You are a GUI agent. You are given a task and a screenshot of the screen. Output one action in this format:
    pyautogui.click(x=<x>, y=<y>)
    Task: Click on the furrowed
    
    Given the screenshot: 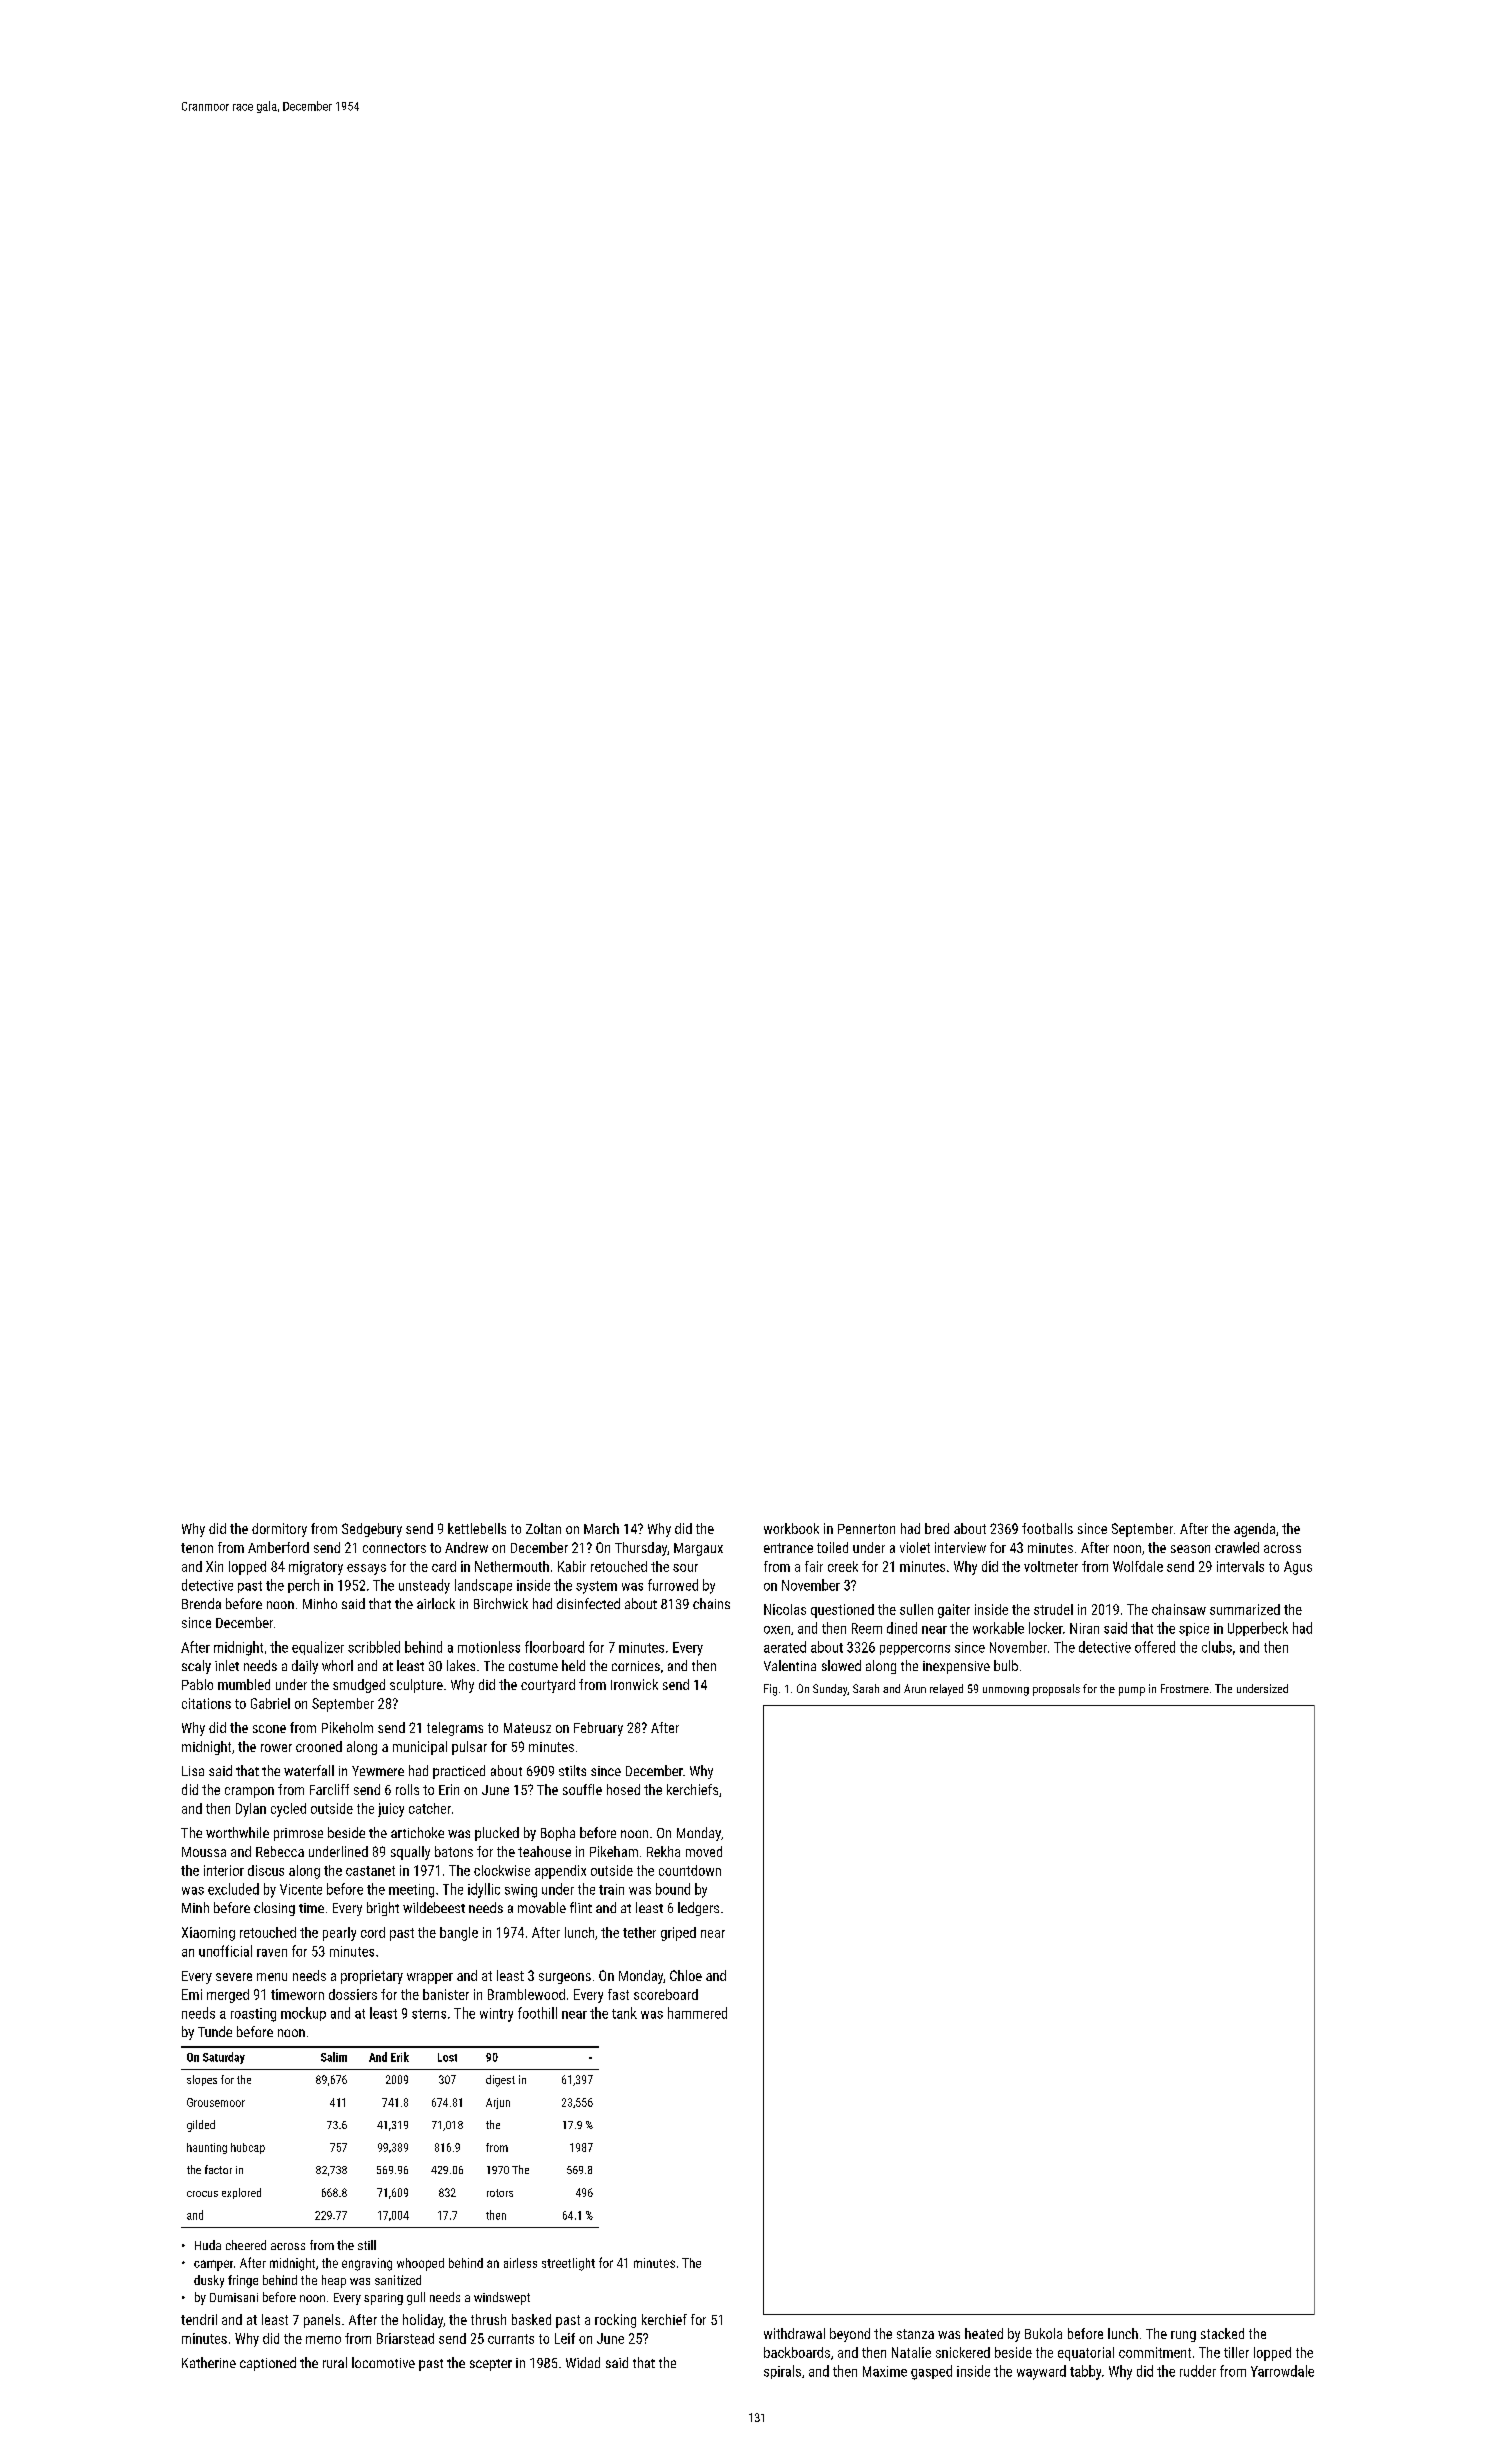 What is the action you would take?
    pyautogui.click(x=673, y=1585)
